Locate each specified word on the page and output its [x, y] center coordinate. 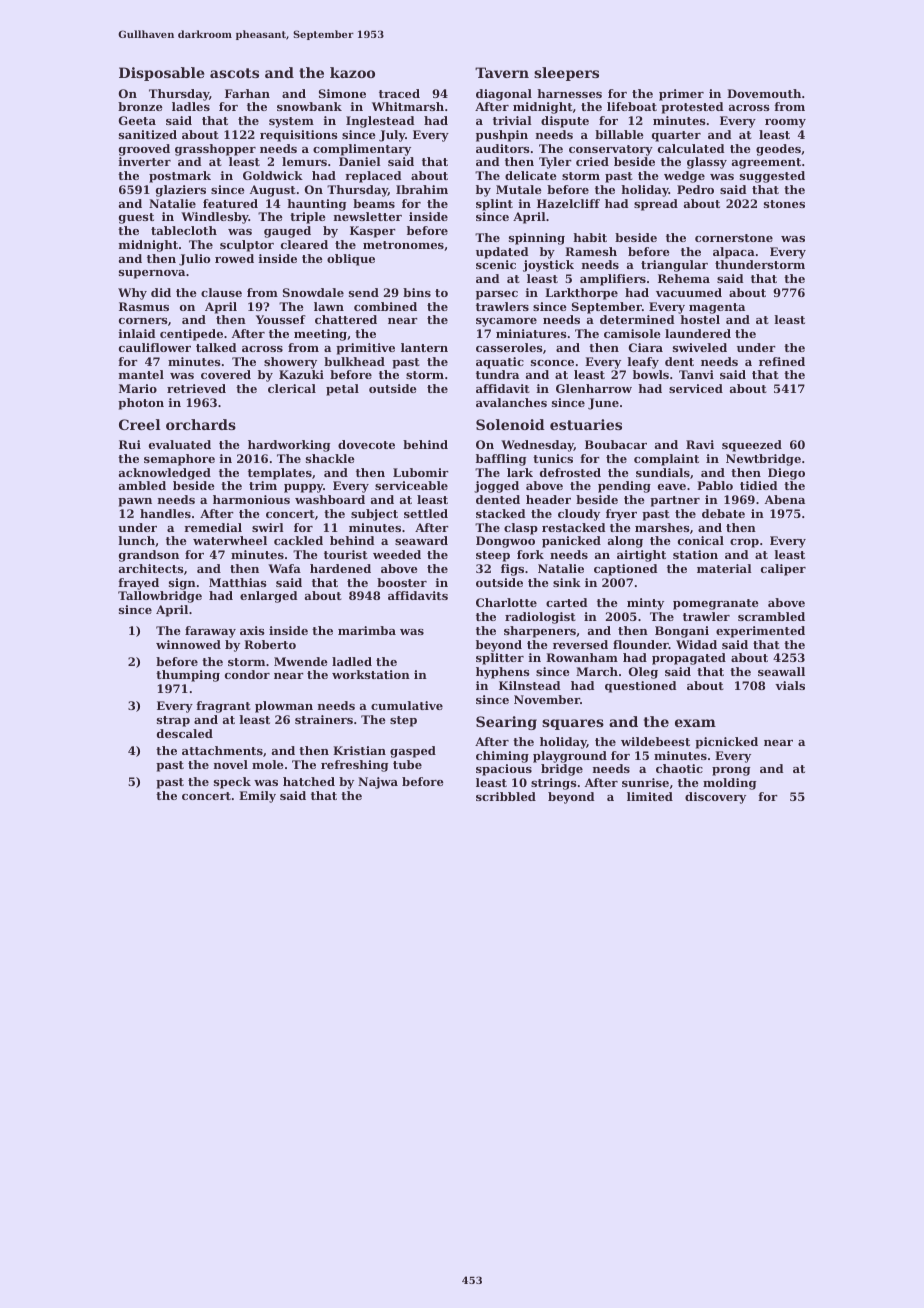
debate [723, 513]
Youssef [281, 319]
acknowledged [165, 474]
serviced [696, 388]
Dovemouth [764, 93]
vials [790, 685]
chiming [502, 757]
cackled [298, 540]
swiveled [700, 347]
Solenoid [510, 424]
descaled [185, 733]
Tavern [502, 72]
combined [385, 306]
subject [374, 515]
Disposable [162, 74]
